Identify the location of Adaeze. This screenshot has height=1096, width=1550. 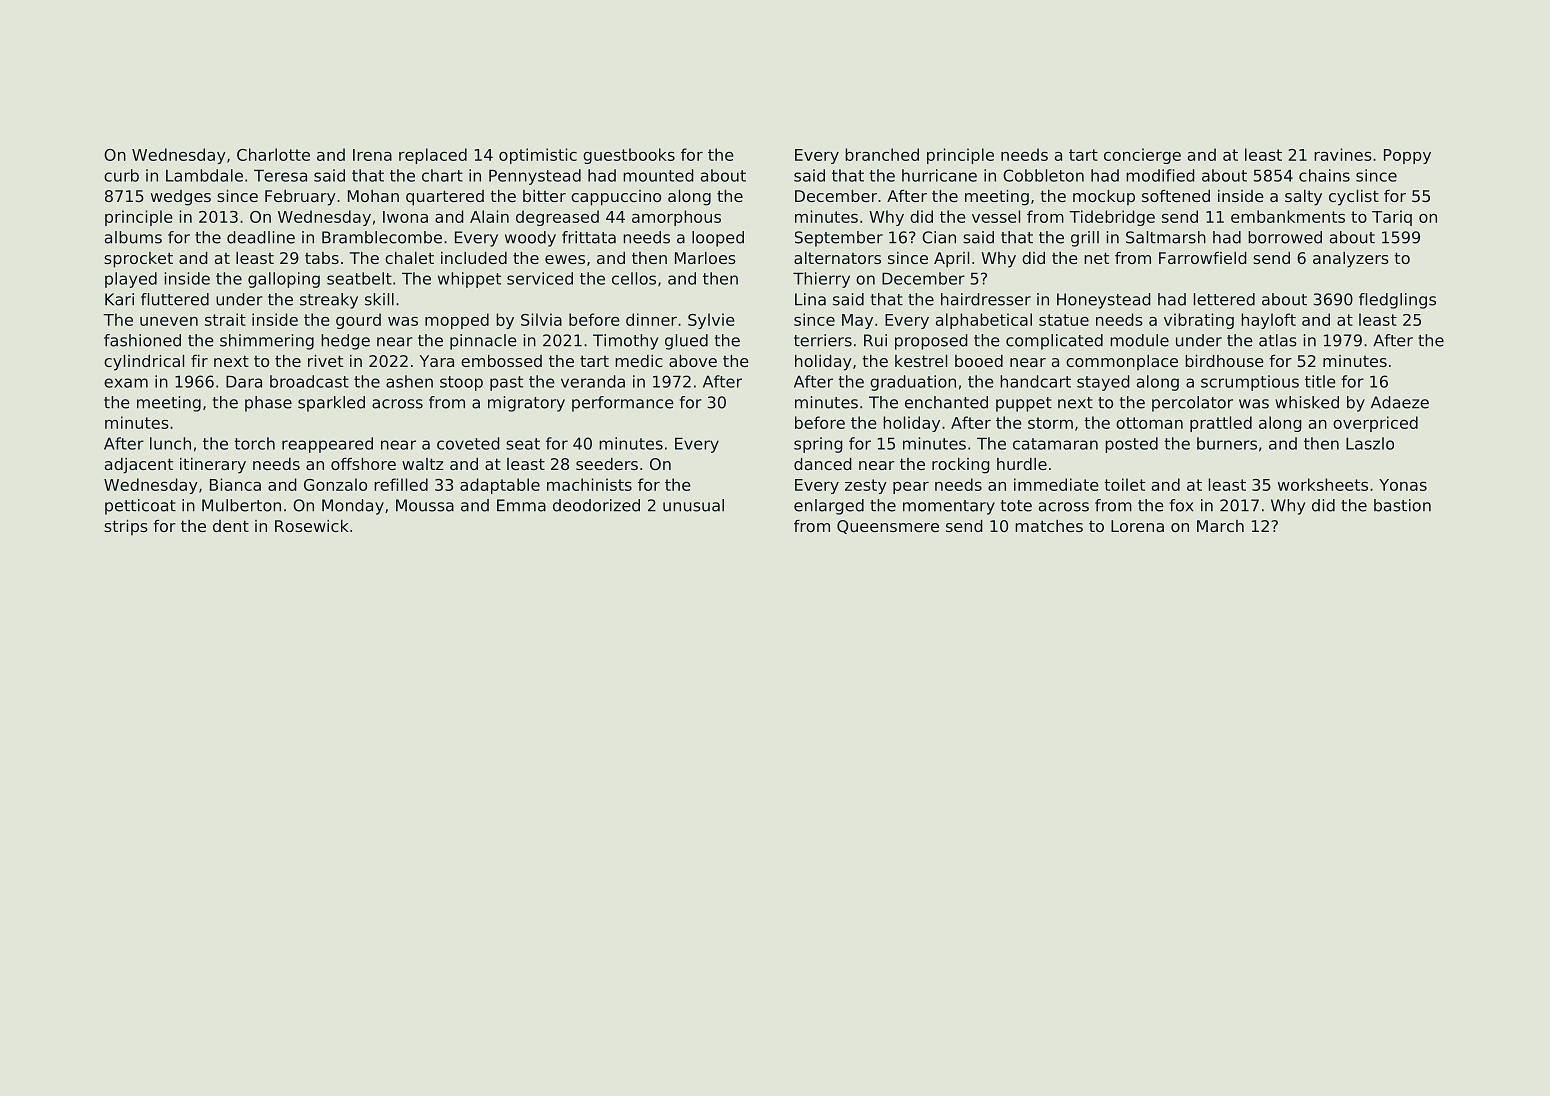
(1400, 402).
